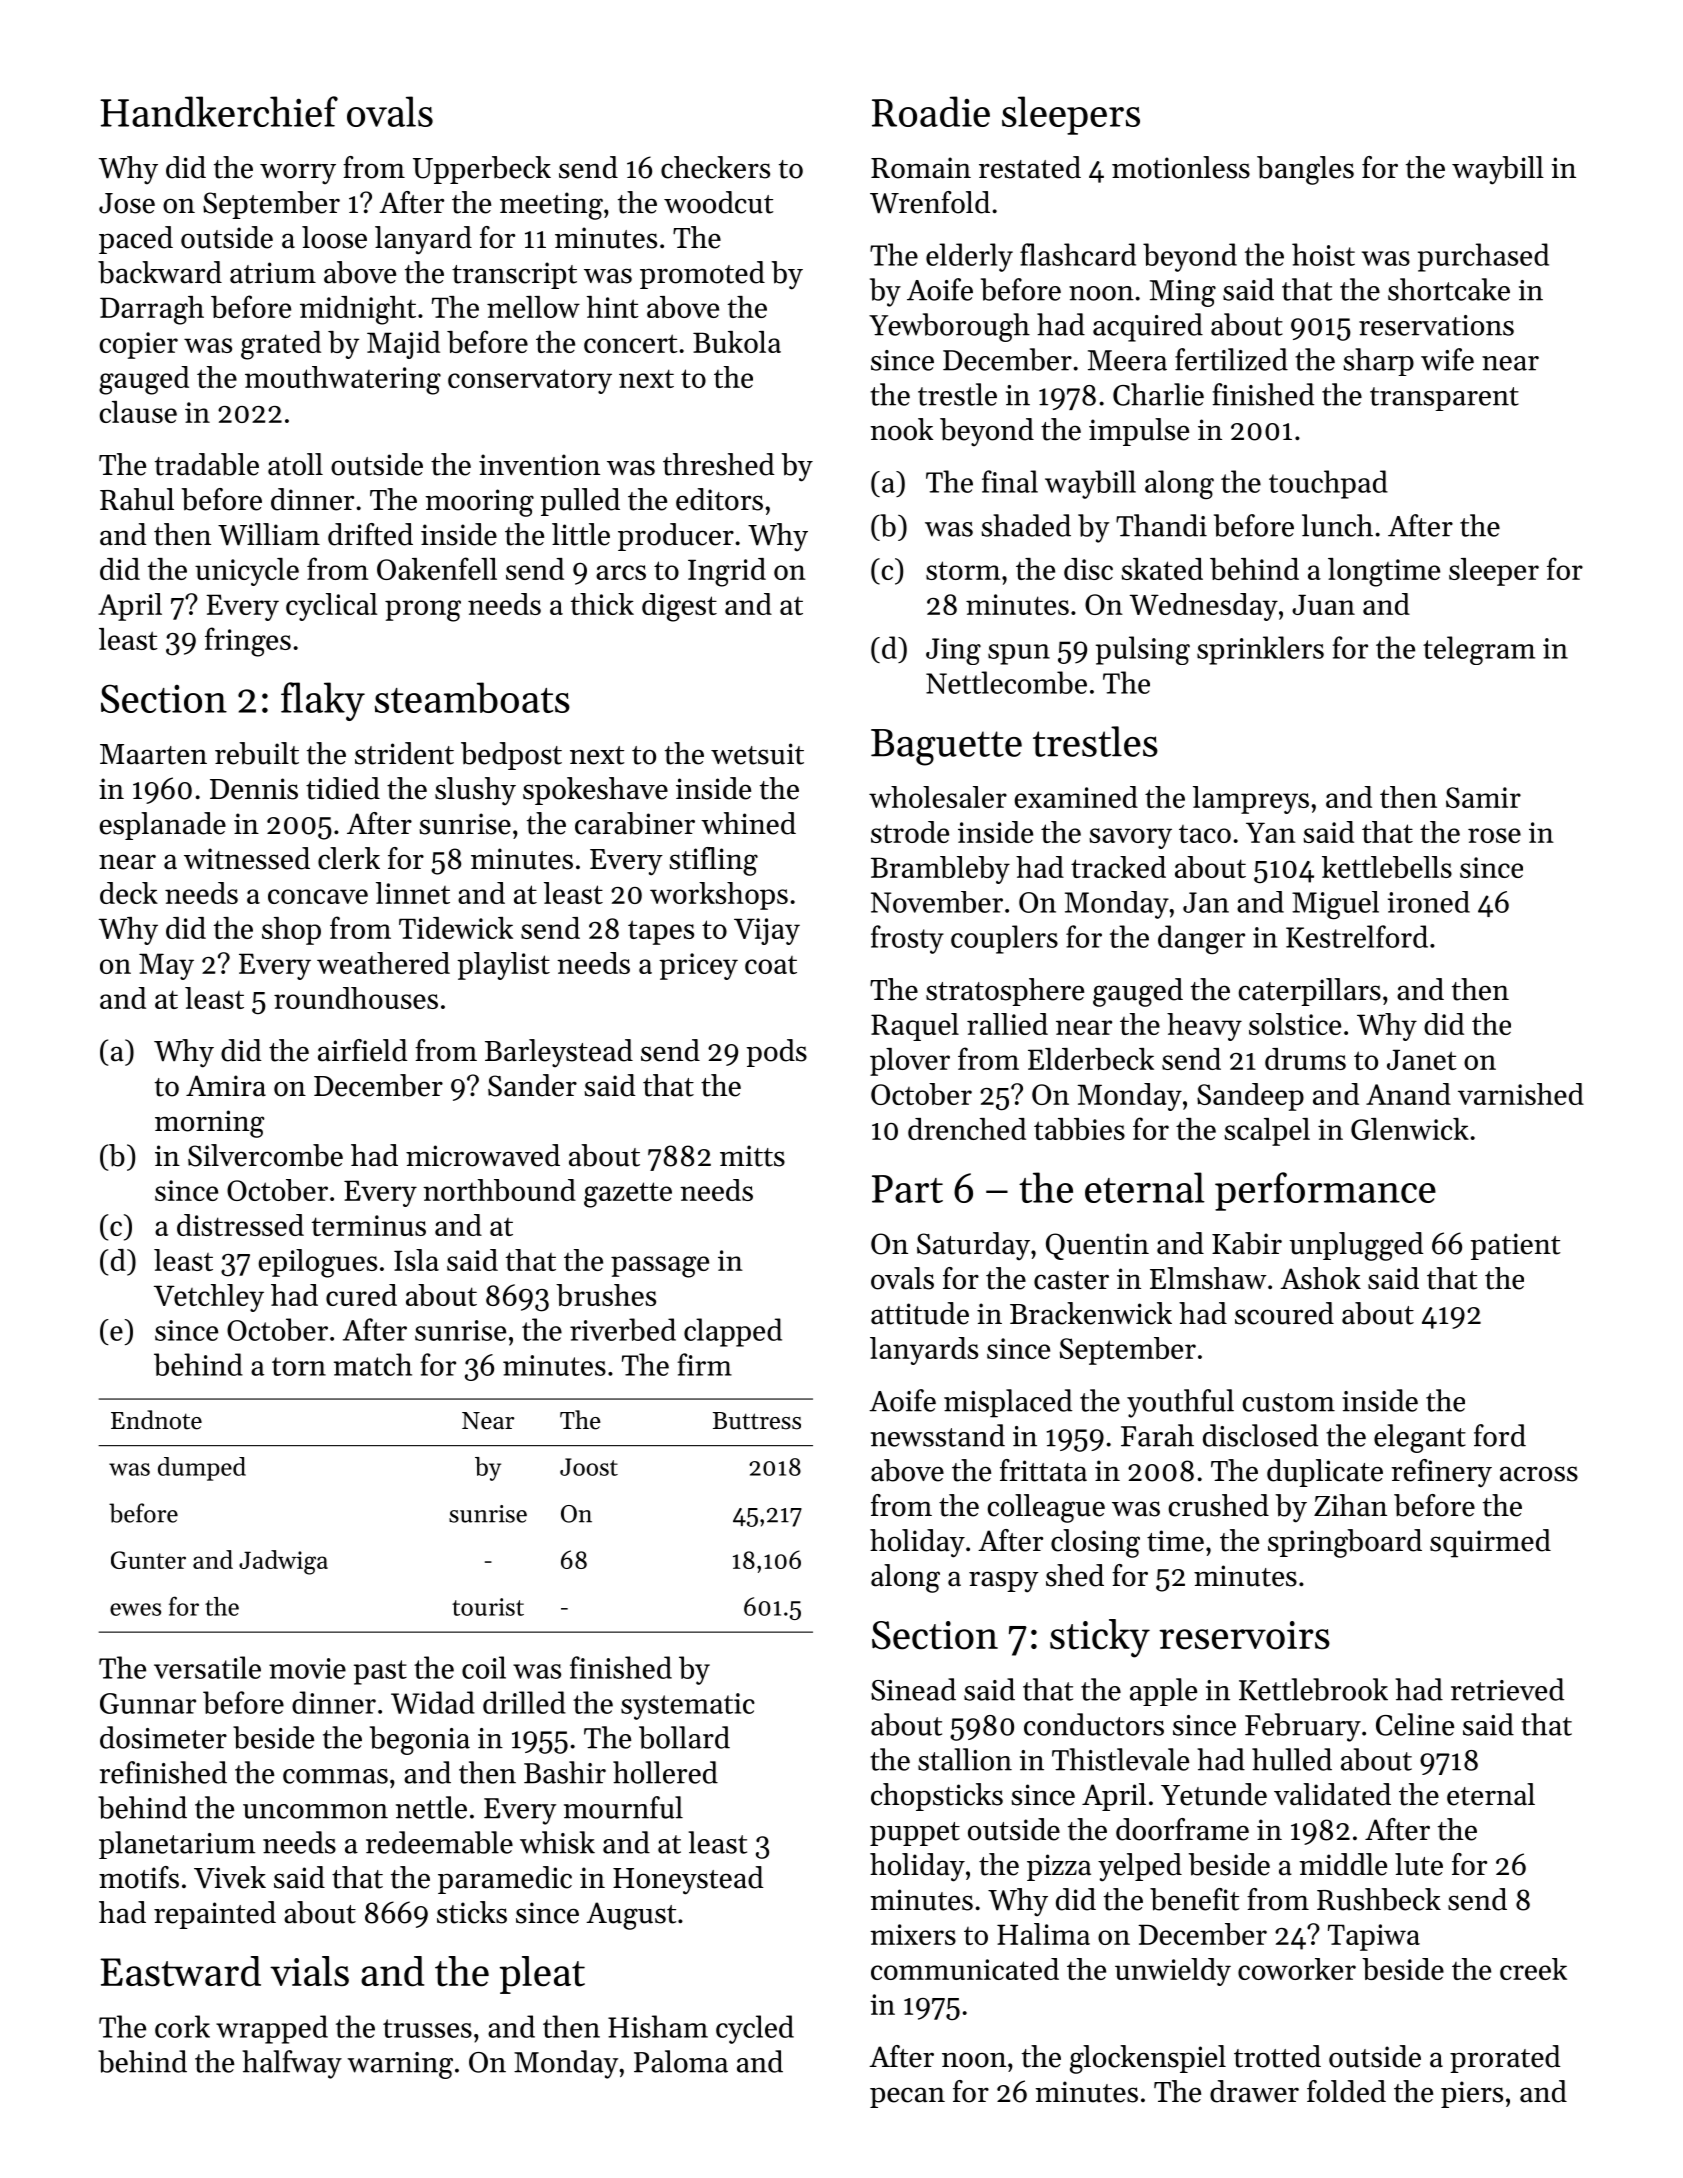  I want to click on communicated, so click(965, 1969).
